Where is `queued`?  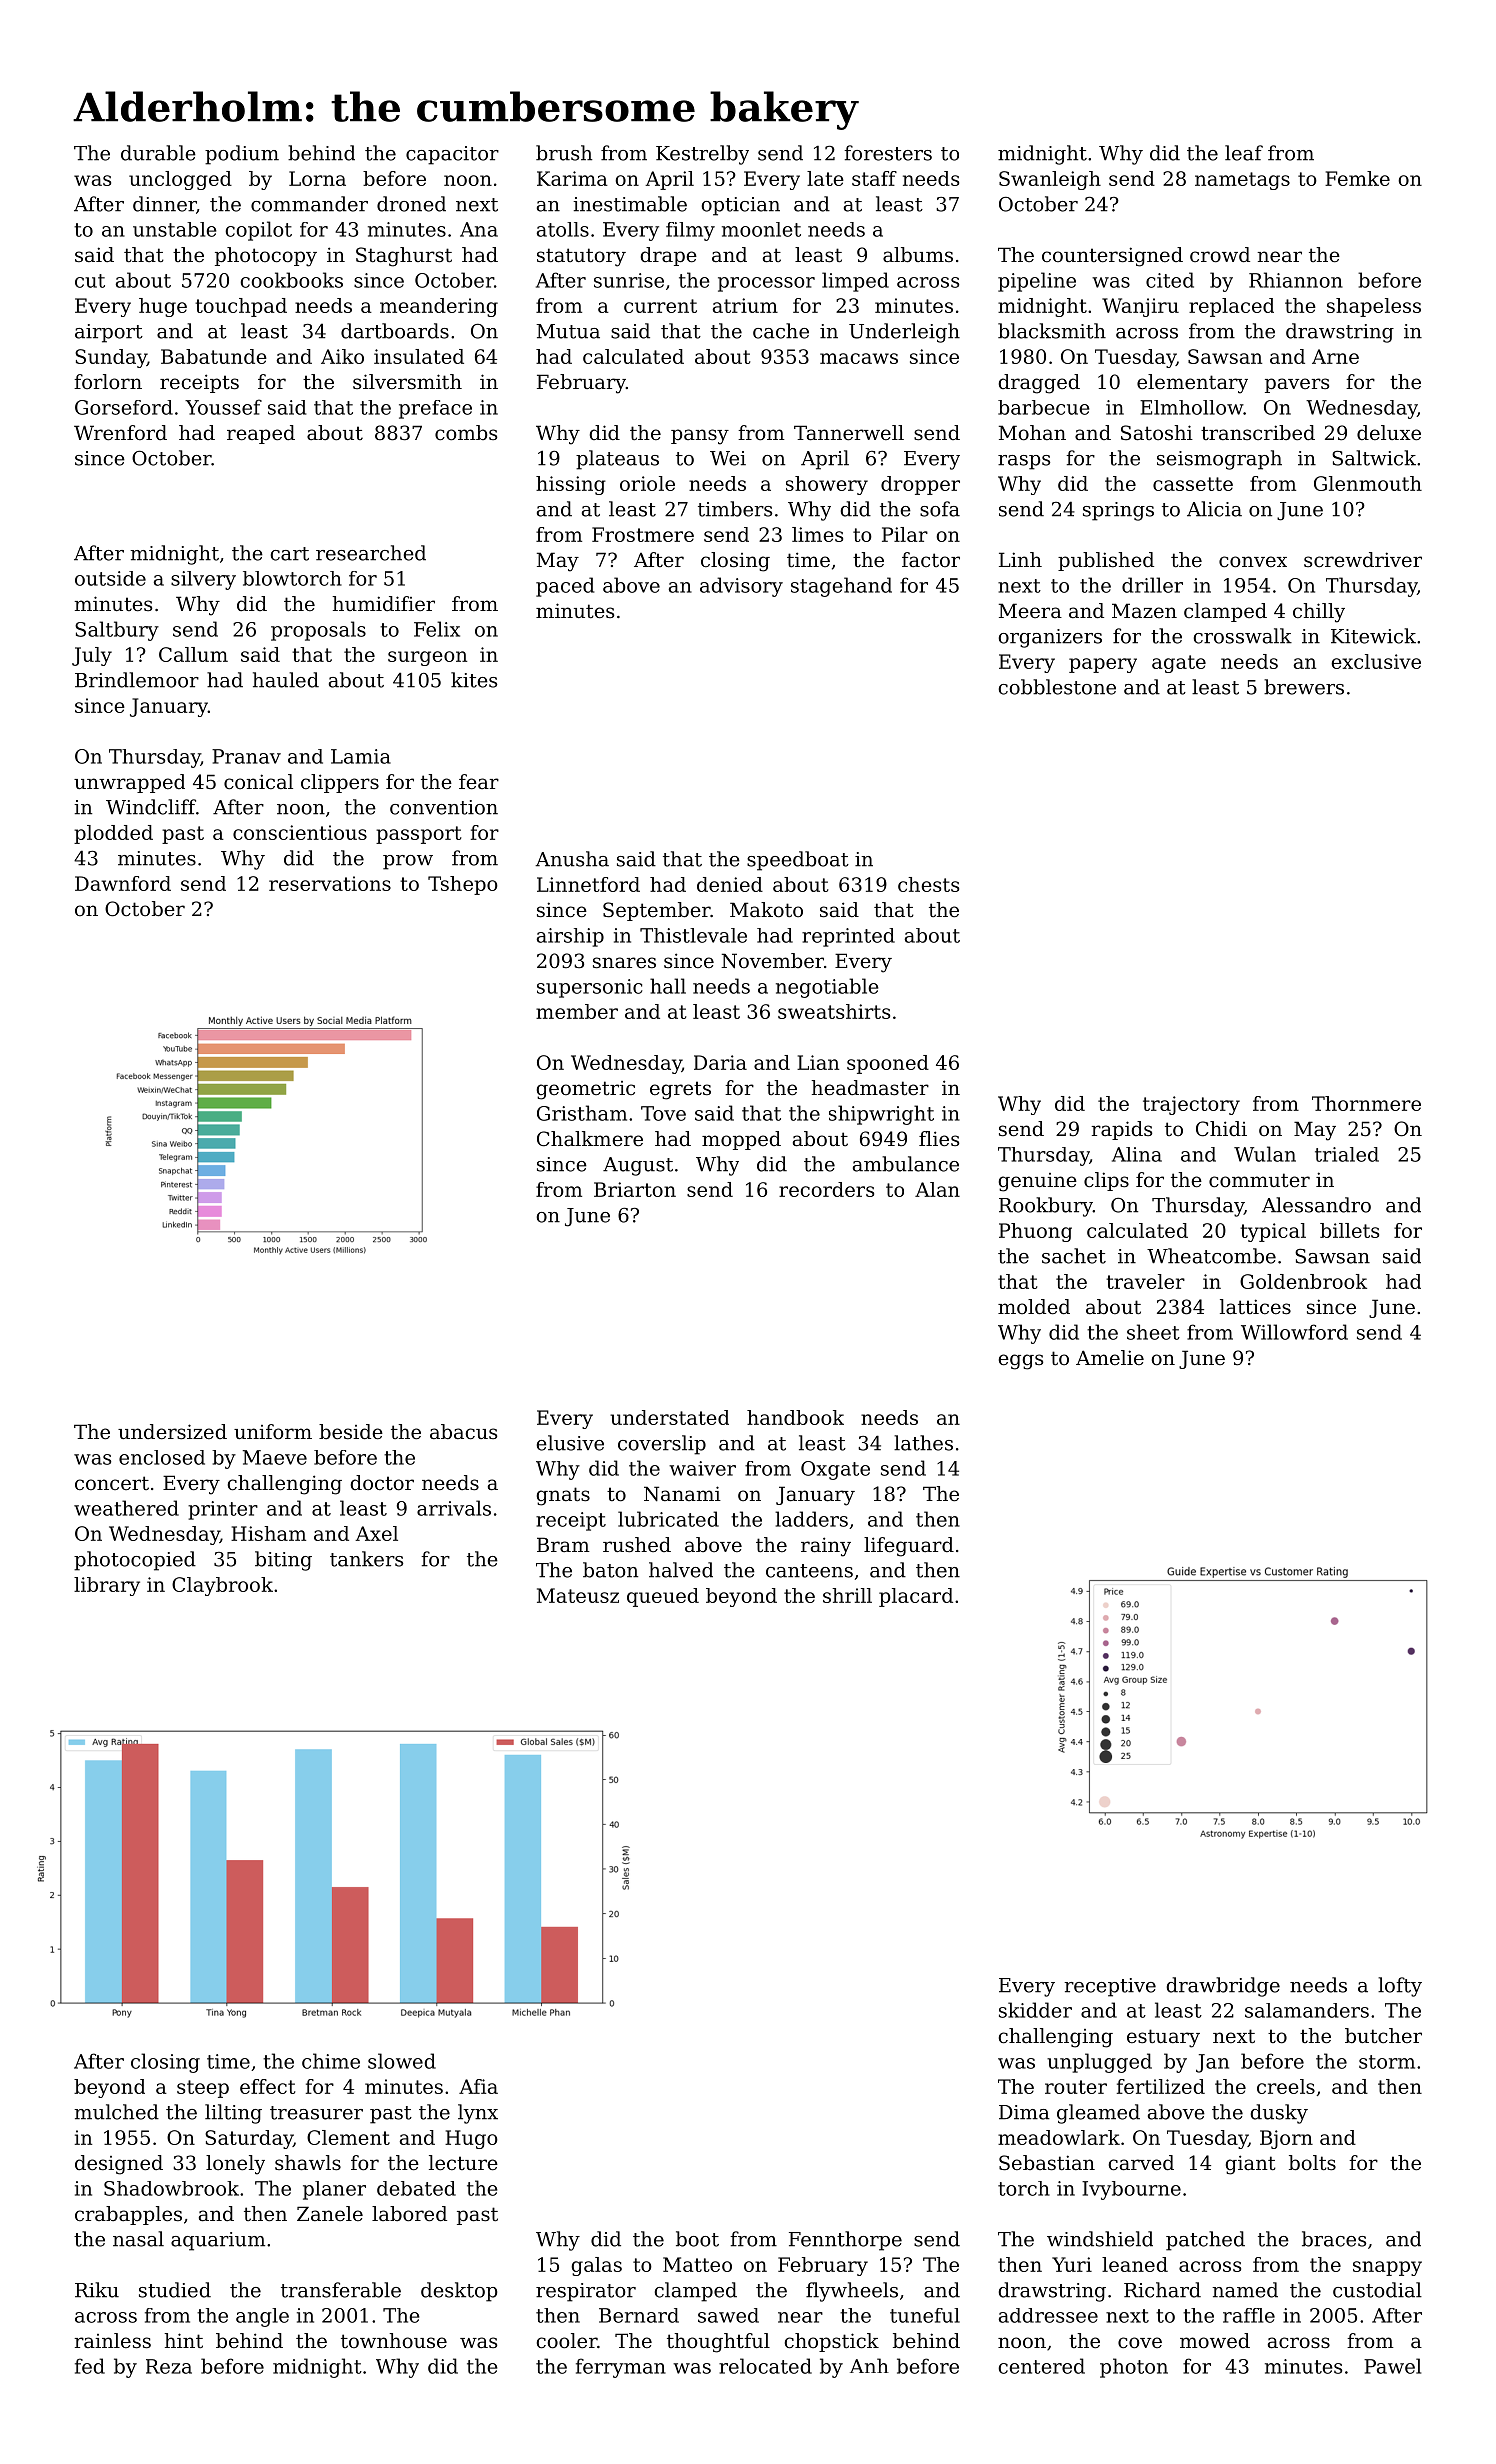
queued is located at coordinates (663, 1597).
